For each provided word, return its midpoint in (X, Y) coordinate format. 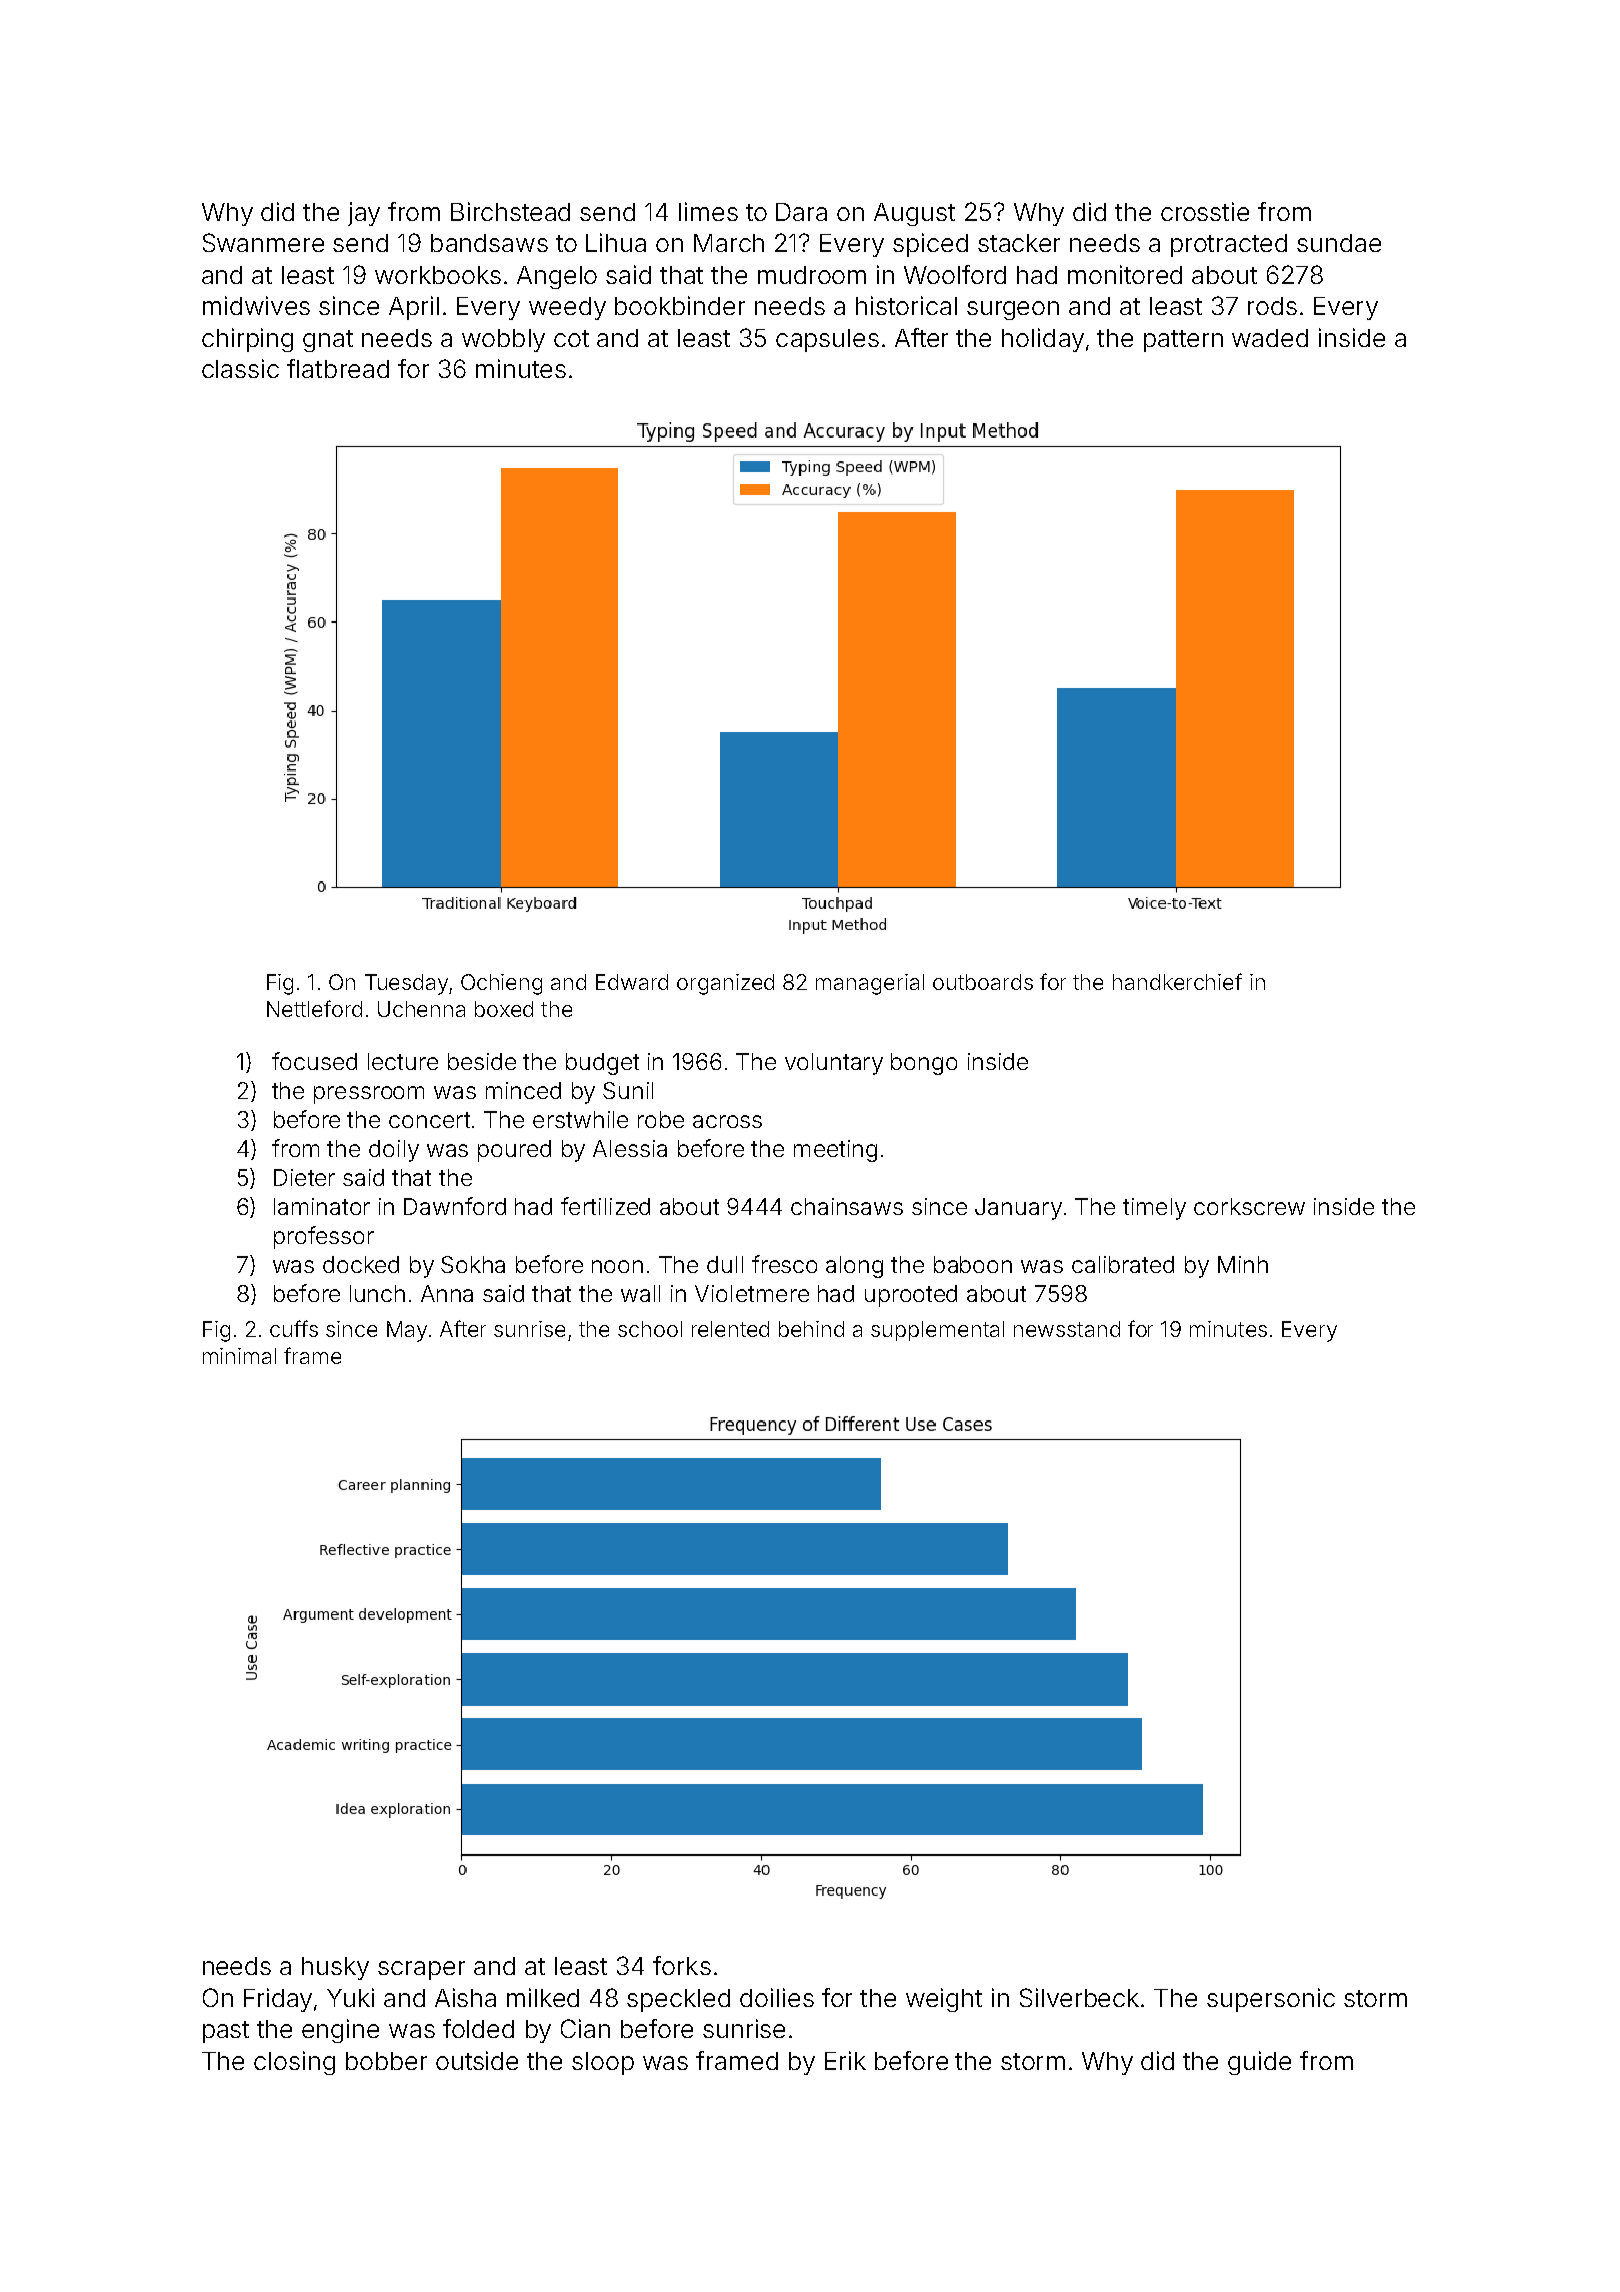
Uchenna (421, 1009)
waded (1270, 338)
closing (294, 2063)
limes (708, 211)
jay (364, 214)
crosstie (1205, 211)
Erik (845, 2060)
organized (725, 984)
